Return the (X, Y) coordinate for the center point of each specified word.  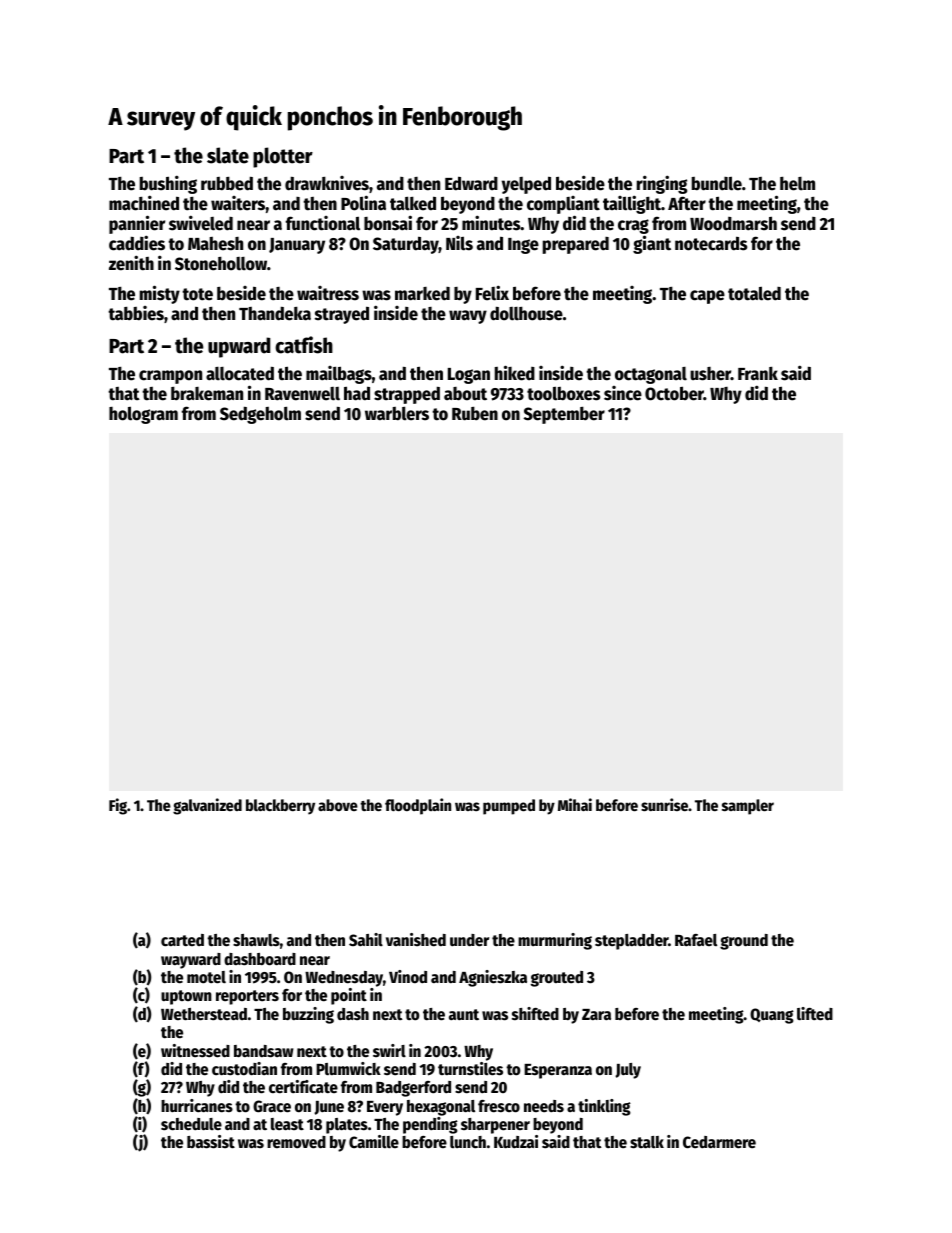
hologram (143, 415)
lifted (815, 1014)
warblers (397, 413)
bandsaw (264, 1051)
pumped (509, 807)
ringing (662, 184)
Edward (471, 183)
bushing (168, 185)
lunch (468, 1142)
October (674, 393)
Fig (118, 806)
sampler (748, 807)
